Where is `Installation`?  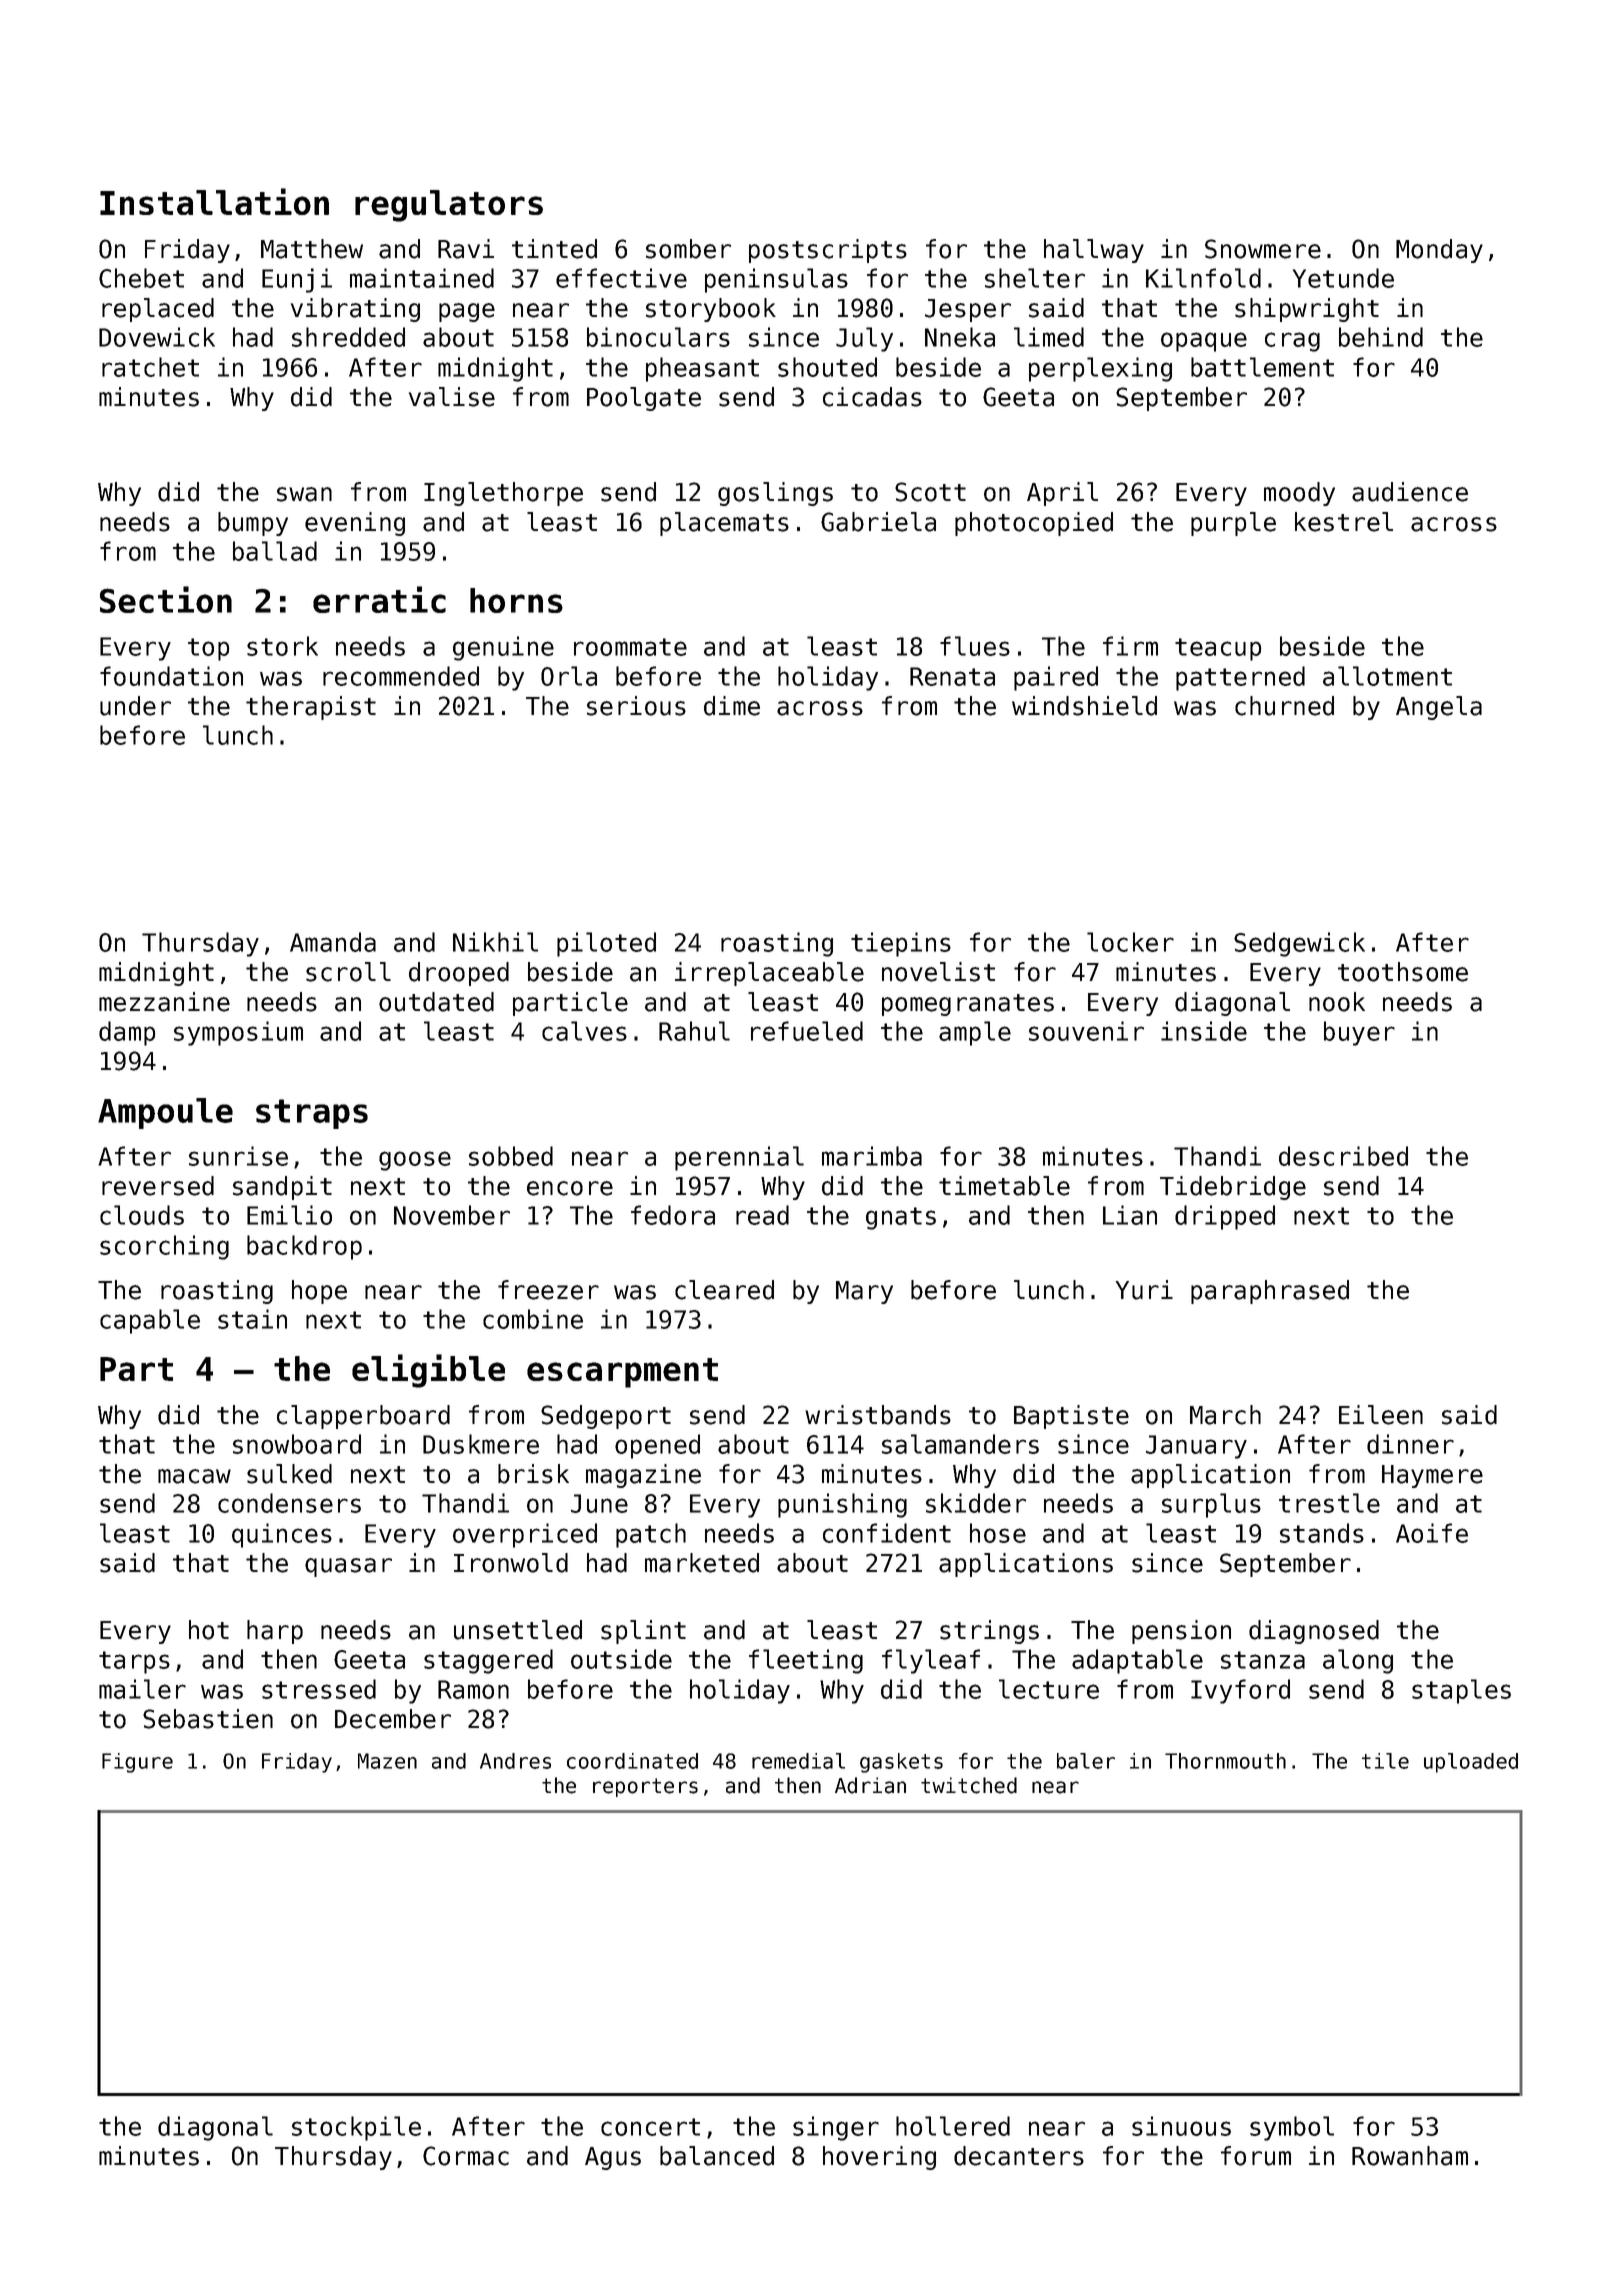 Installation is located at coordinates (214, 201).
